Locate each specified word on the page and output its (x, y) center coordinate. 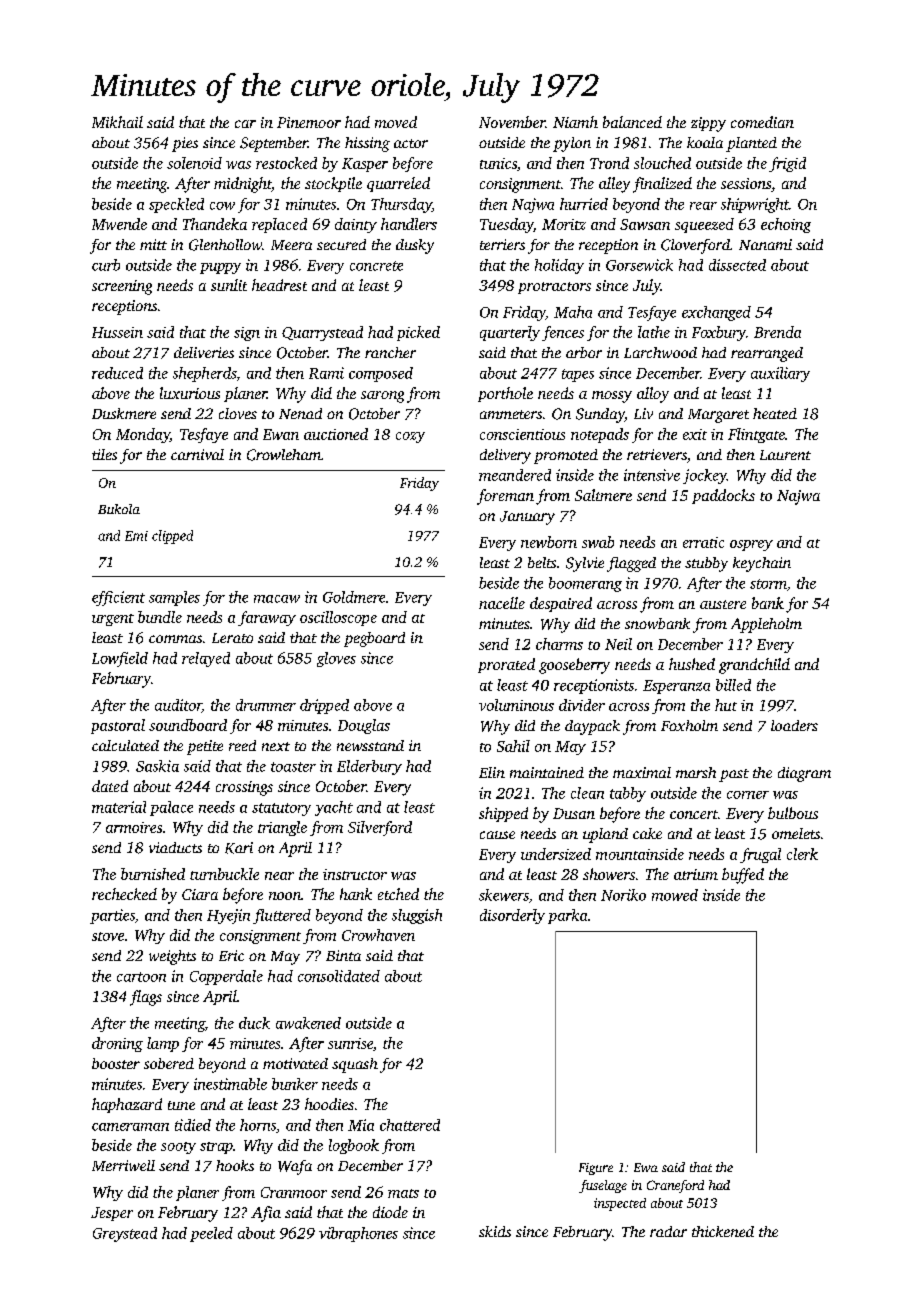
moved (396, 122)
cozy (410, 437)
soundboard (188, 725)
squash (355, 1065)
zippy (708, 124)
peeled (211, 1234)
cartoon (141, 977)
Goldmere (354, 597)
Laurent (785, 455)
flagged (631, 564)
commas (175, 639)
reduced (117, 373)
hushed (692, 664)
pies (185, 144)
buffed (743, 876)
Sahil (513, 746)
